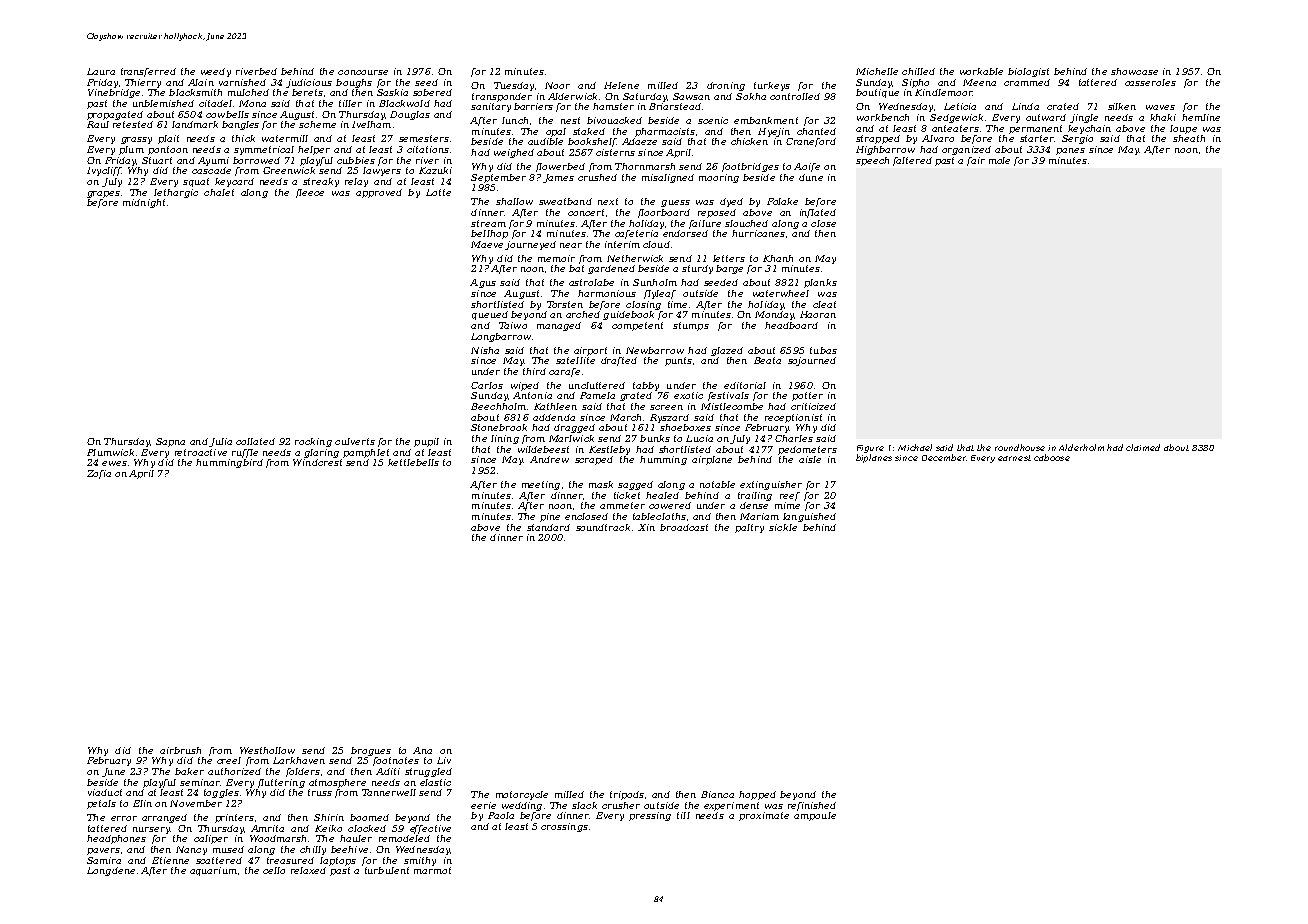  What do you see at coordinates (1189, 138) in the screenshot?
I see `sheath` at bounding box center [1189, 138].
